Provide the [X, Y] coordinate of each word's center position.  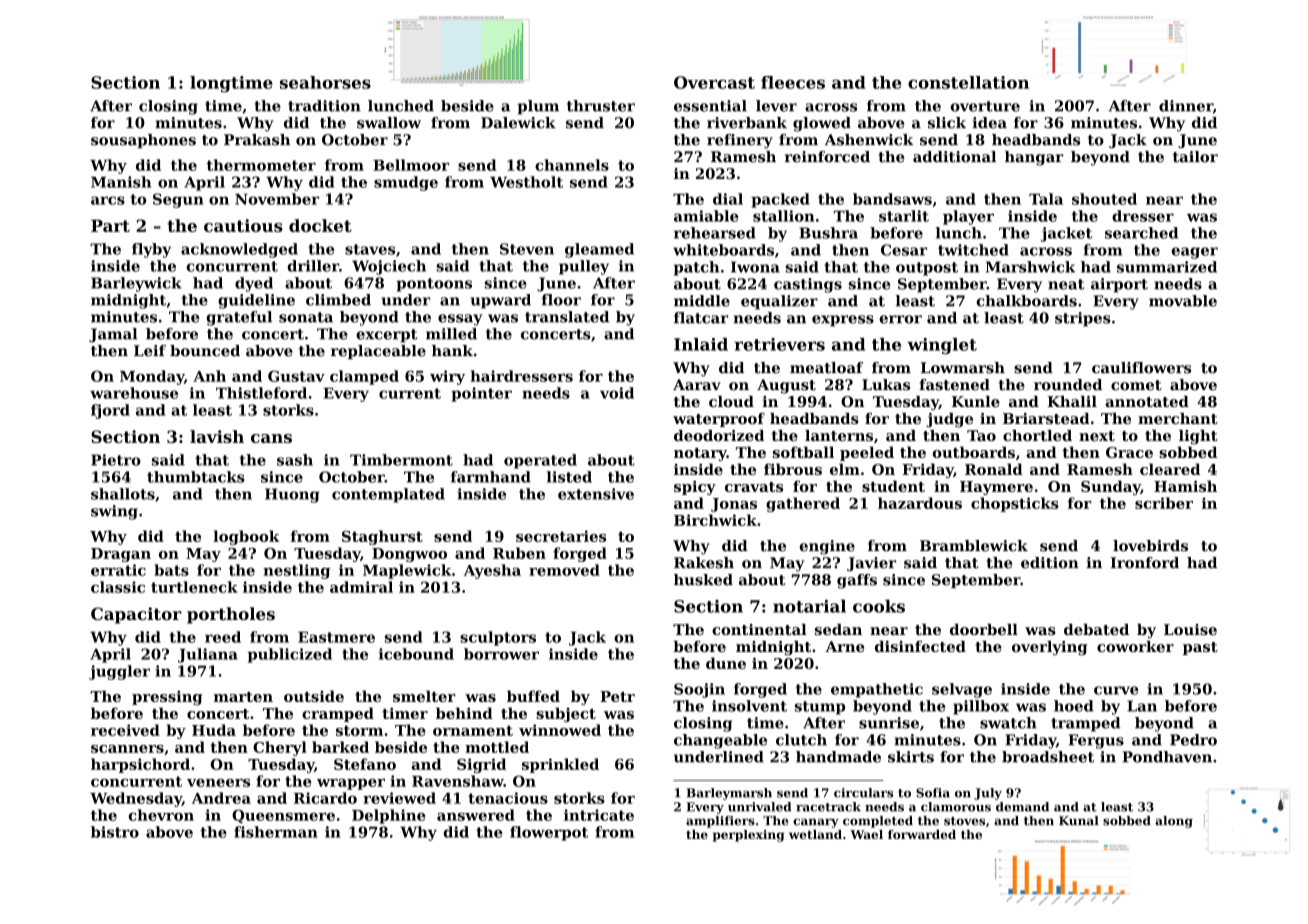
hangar [1034, 158]
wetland [815, 834]
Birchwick [715, 520]
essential [710, 106]
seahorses [325, 82]
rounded [1068, 385]
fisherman [276, 832]
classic [118, 587]
